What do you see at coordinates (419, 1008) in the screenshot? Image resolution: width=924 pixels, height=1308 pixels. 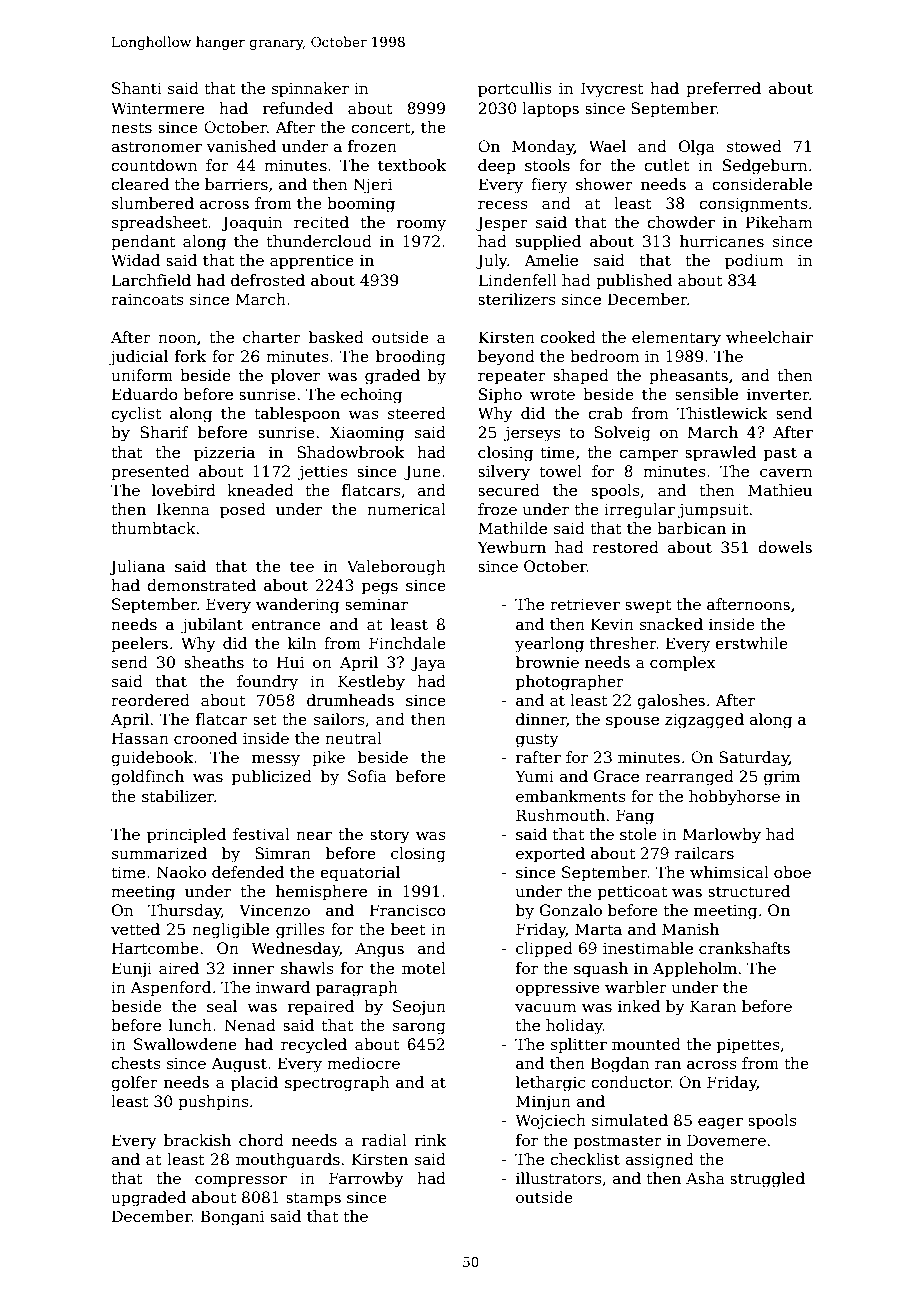 I see `Seojun` at bounding box center [419, 1008].
